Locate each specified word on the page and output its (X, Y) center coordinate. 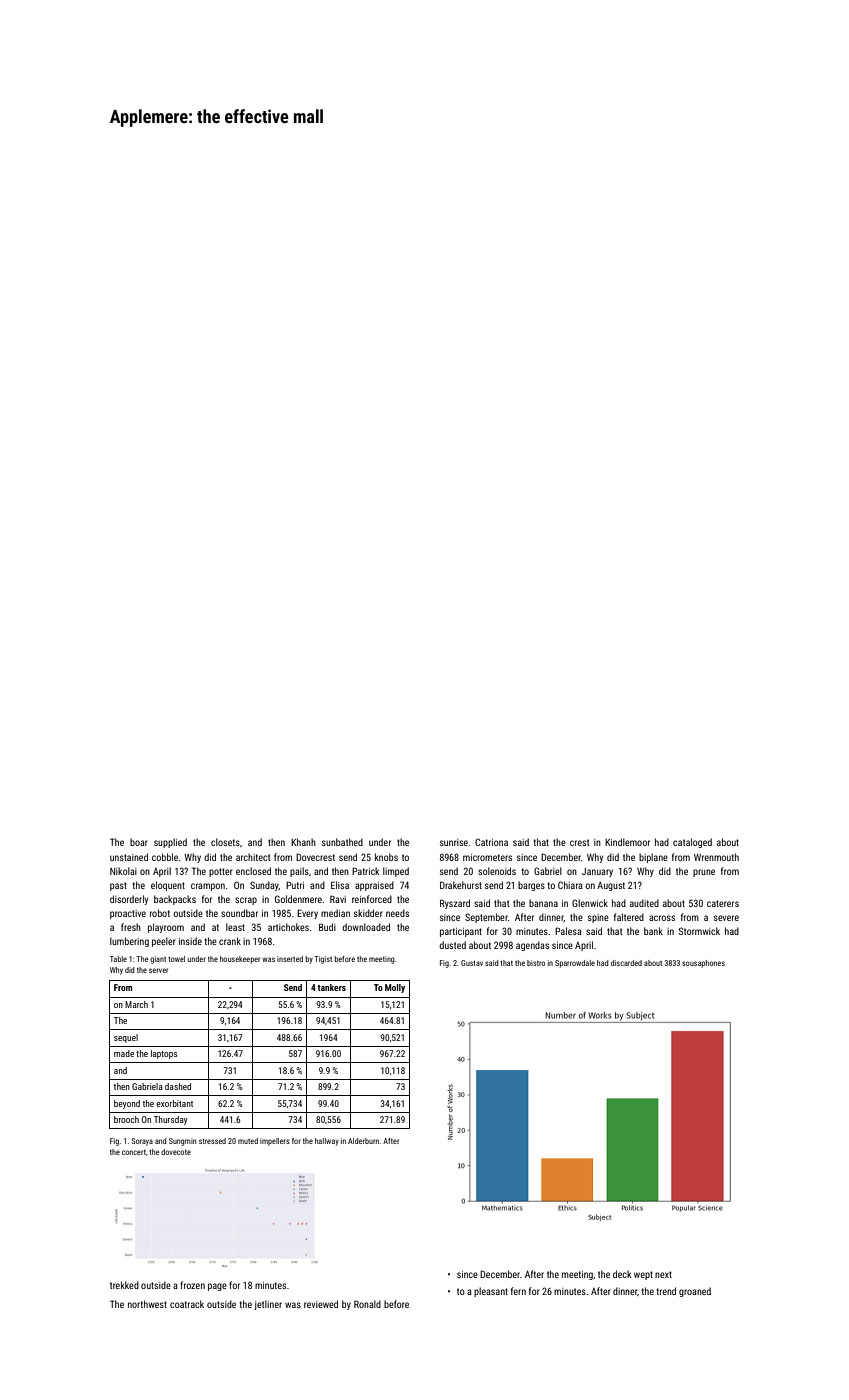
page (217, 1287)
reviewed (321, 1304)
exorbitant (174, 1103)
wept (643, 1275)
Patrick (365, 871)
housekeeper (240, 960)
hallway (327, 1142)
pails (299, 872)
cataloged (692, 843)
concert (134, 1152)
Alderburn (363, 1141)
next (663, 1274)
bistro (536, 963)
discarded (626, 963)
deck (622, 1274)
